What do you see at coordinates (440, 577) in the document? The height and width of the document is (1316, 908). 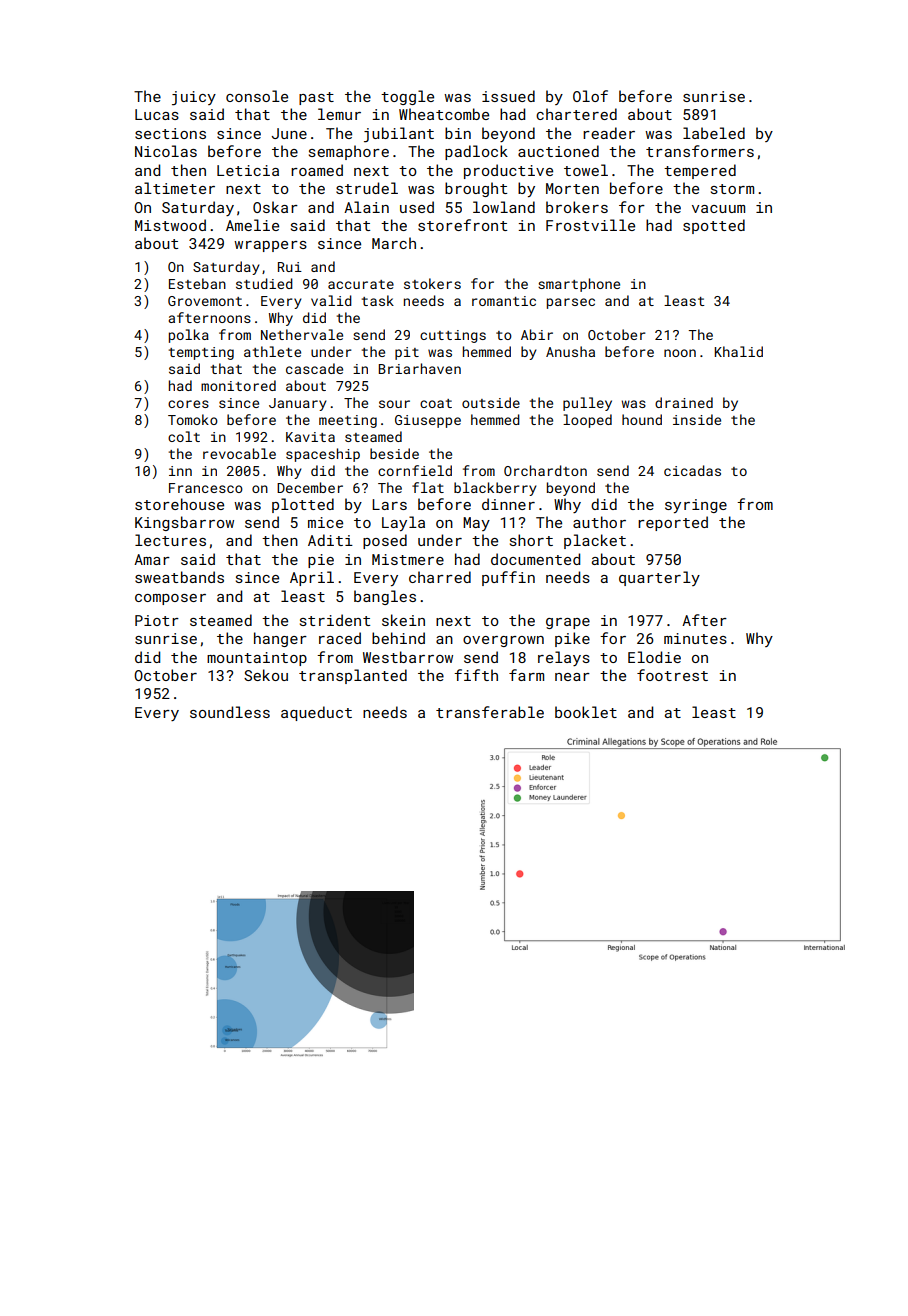 I see `charred` at bounding box center [440, 577].
